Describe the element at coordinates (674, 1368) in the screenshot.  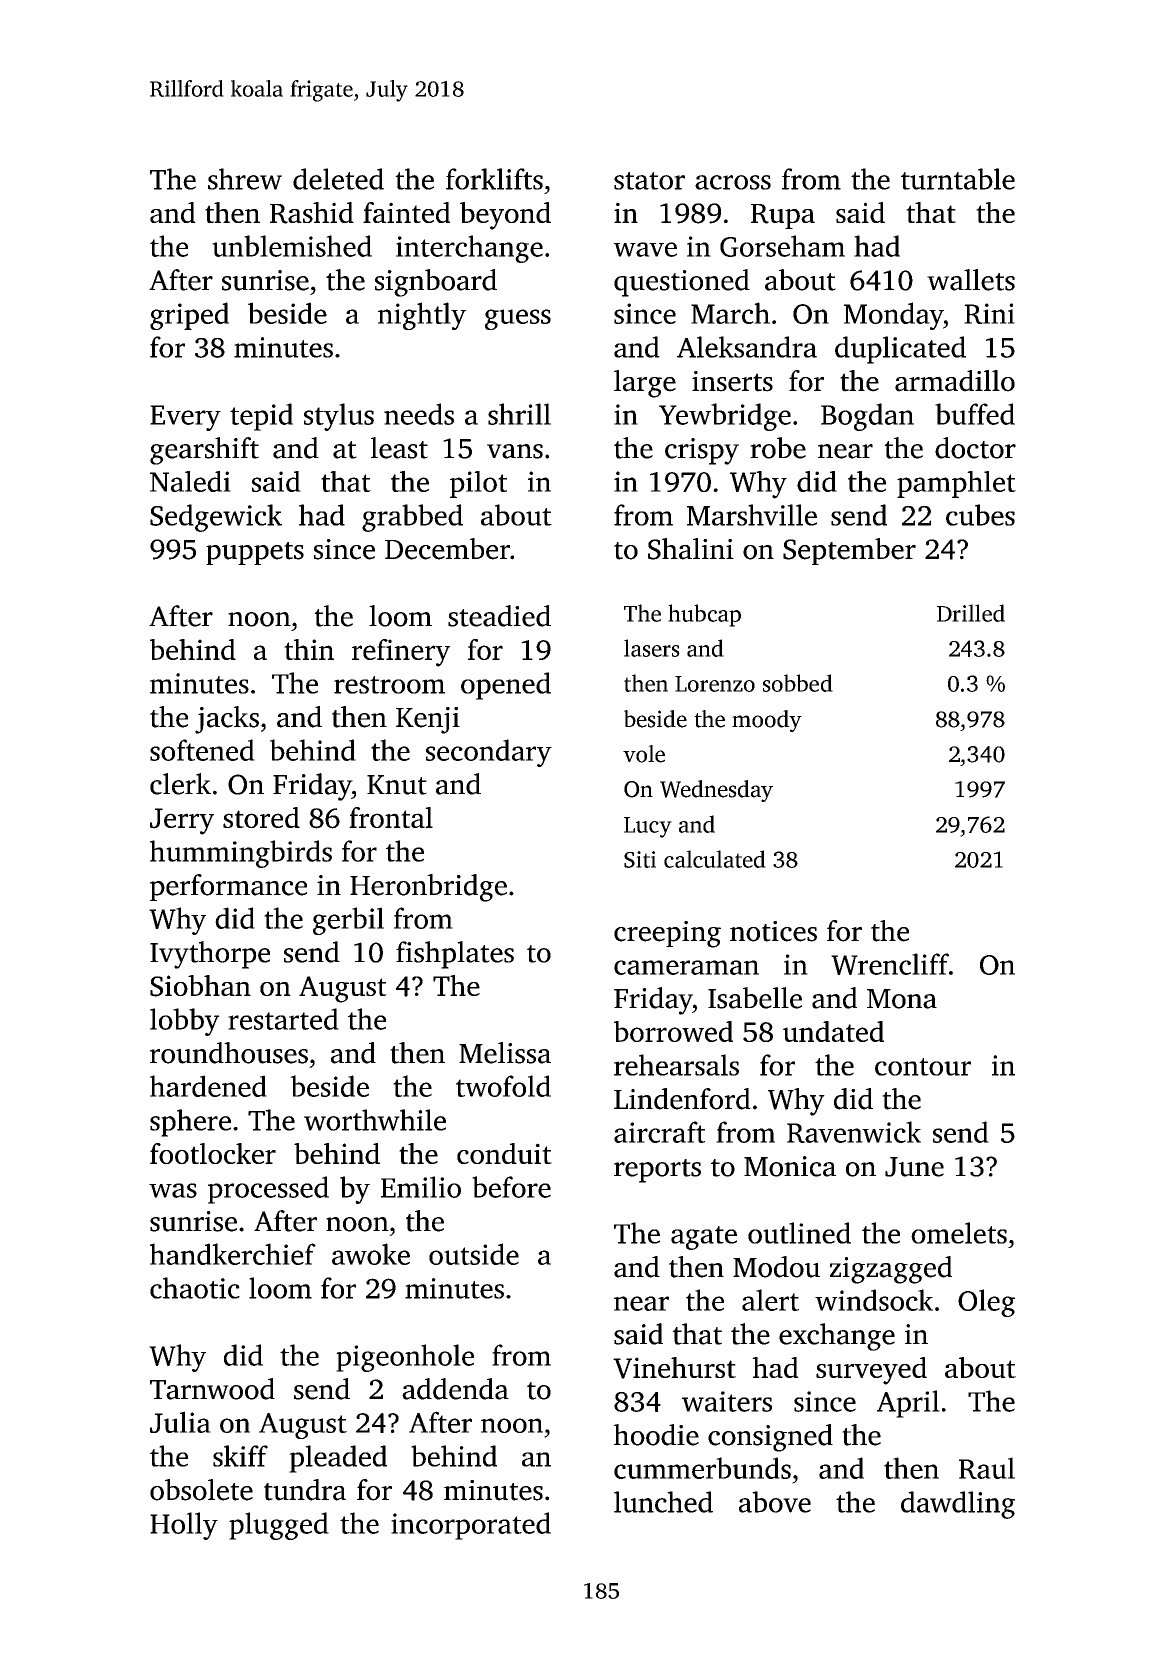
I see `Vinehurst` at that location.
